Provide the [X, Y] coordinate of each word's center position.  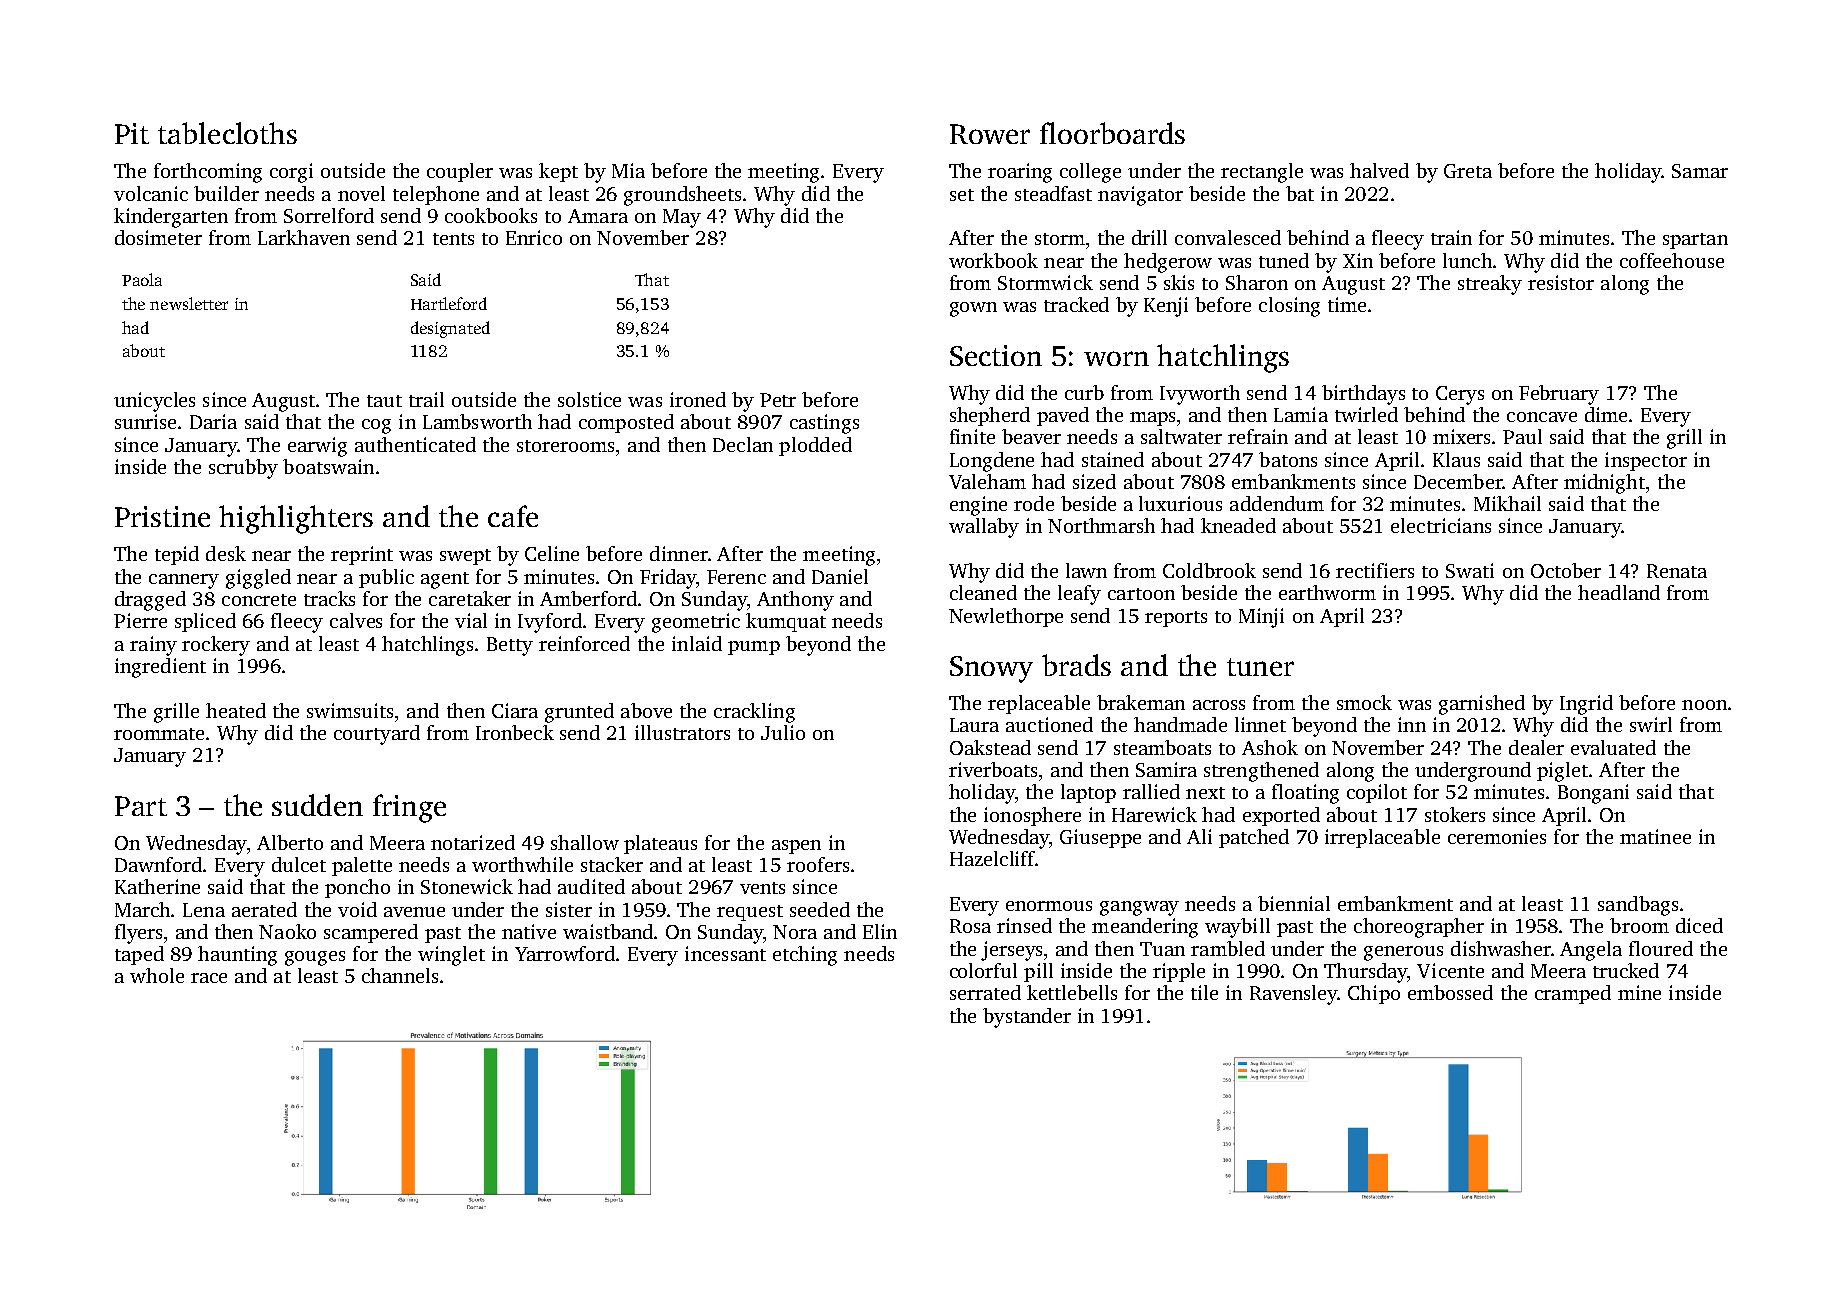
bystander [1027, 1018]
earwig [317, 447]
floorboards [1112, 133]
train [1451, 237]
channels [400, 975]
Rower [990, 134]
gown [973, 309]
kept [558, 172]
